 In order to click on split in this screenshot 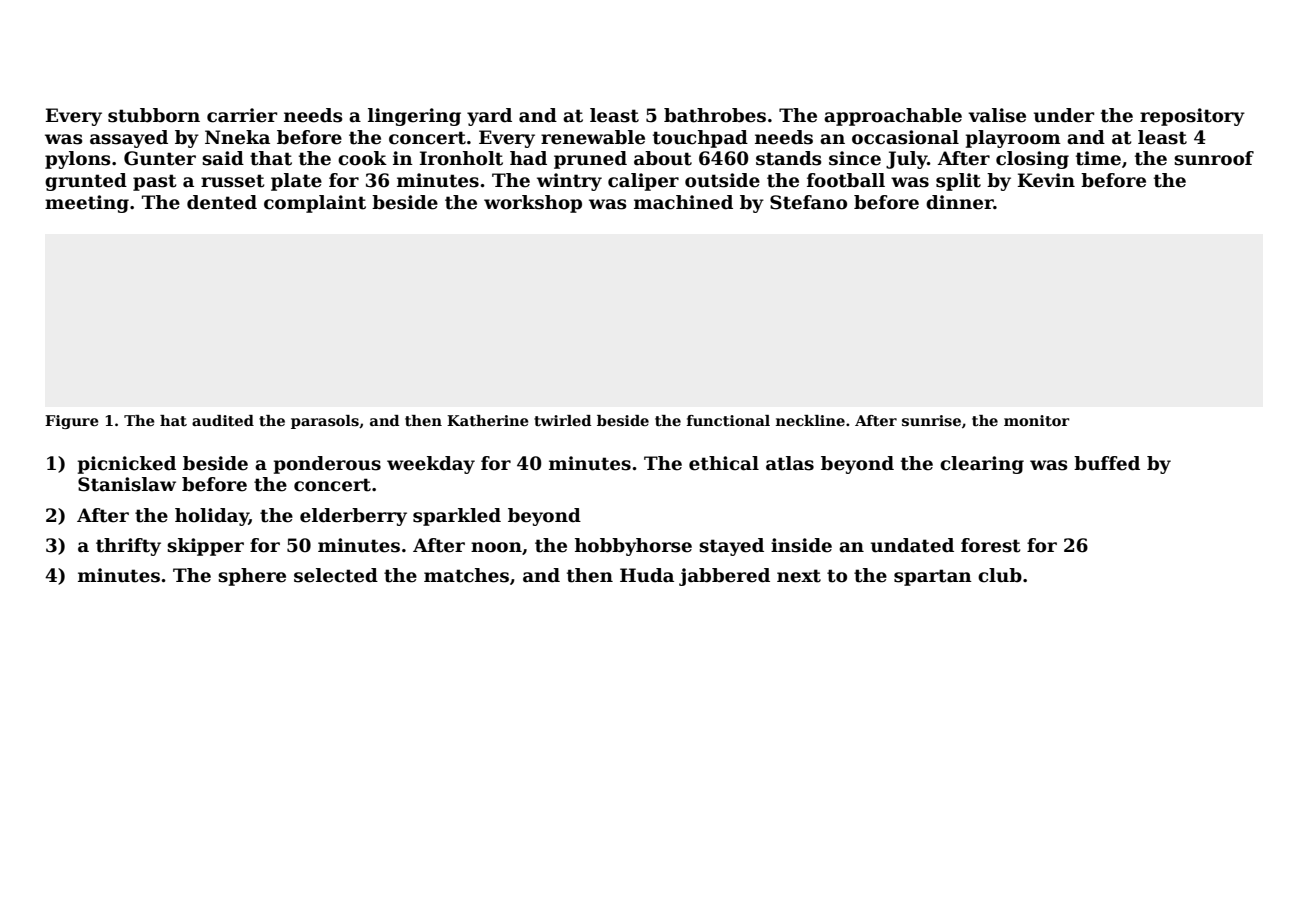, I will do `click(958, 182)`.
